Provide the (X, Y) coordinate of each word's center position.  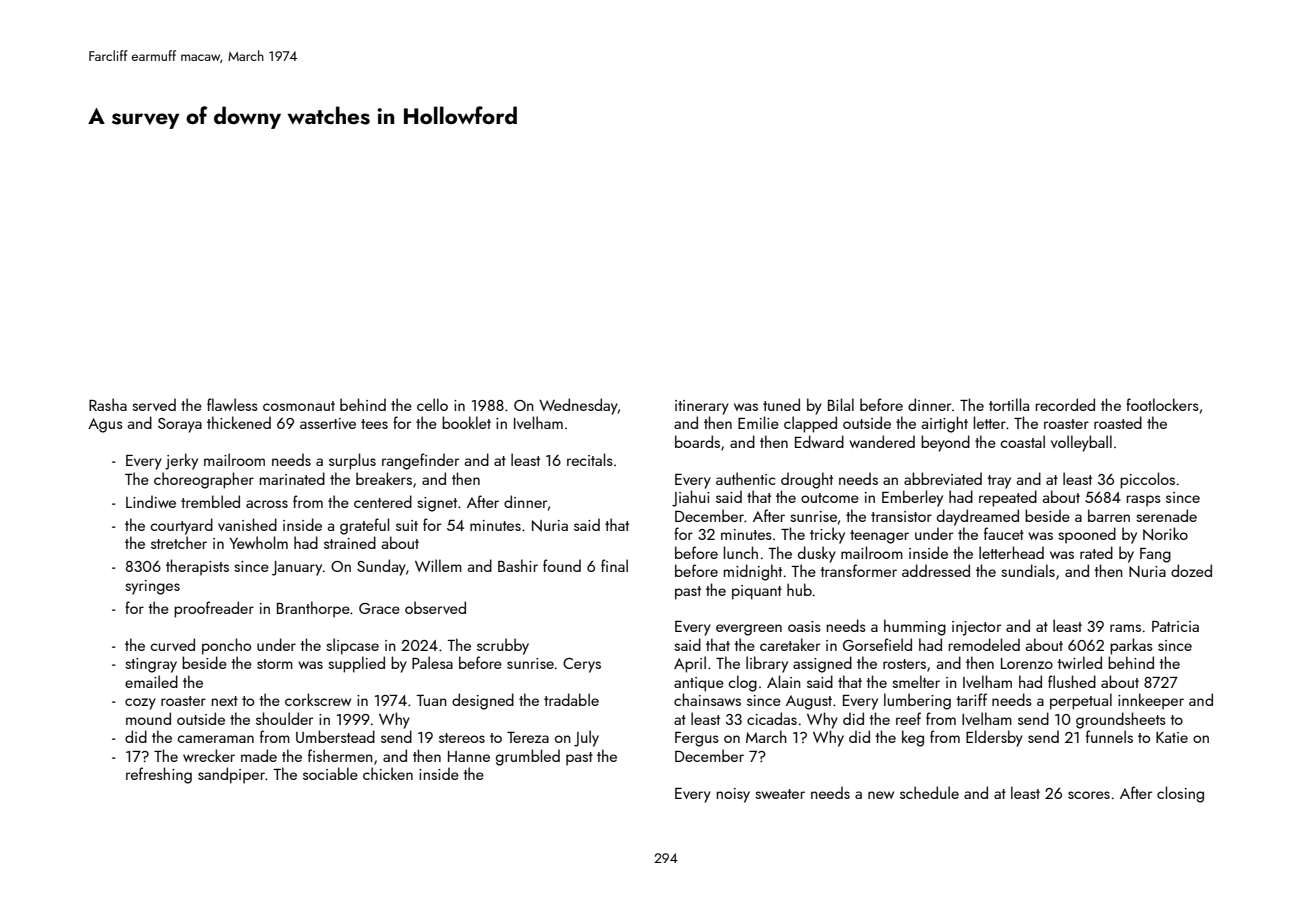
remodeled (984, 644)
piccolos (1147, 480)
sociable (330, 773)
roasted (1118, 422)
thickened (239, 422)
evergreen (749, 630)
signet (437, 504)
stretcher (179, 542)
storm (275, 664)
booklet (466, 422)
